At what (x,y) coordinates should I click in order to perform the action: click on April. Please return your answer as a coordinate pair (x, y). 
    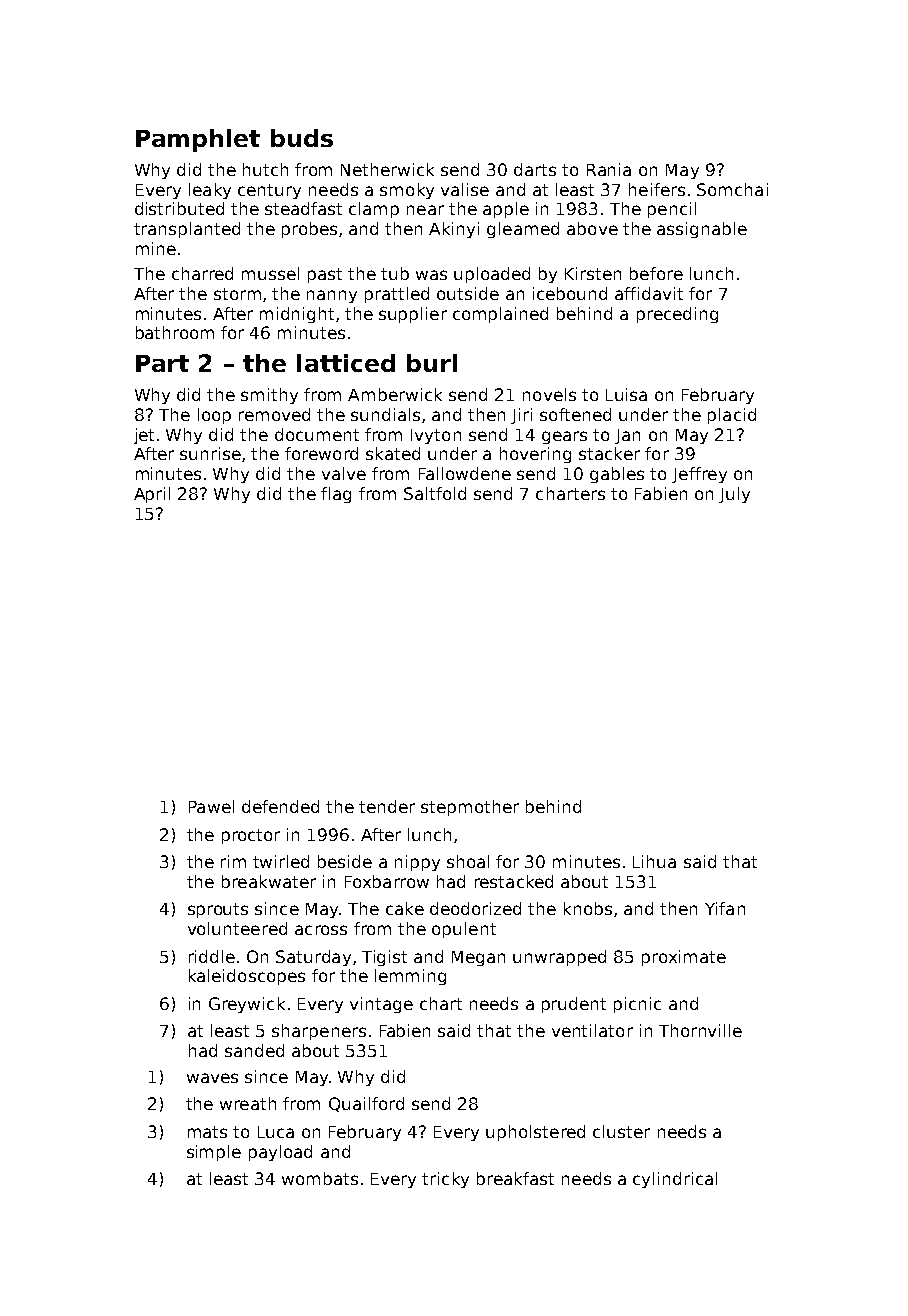
    Looking at the image, I should click on (152, 495).
